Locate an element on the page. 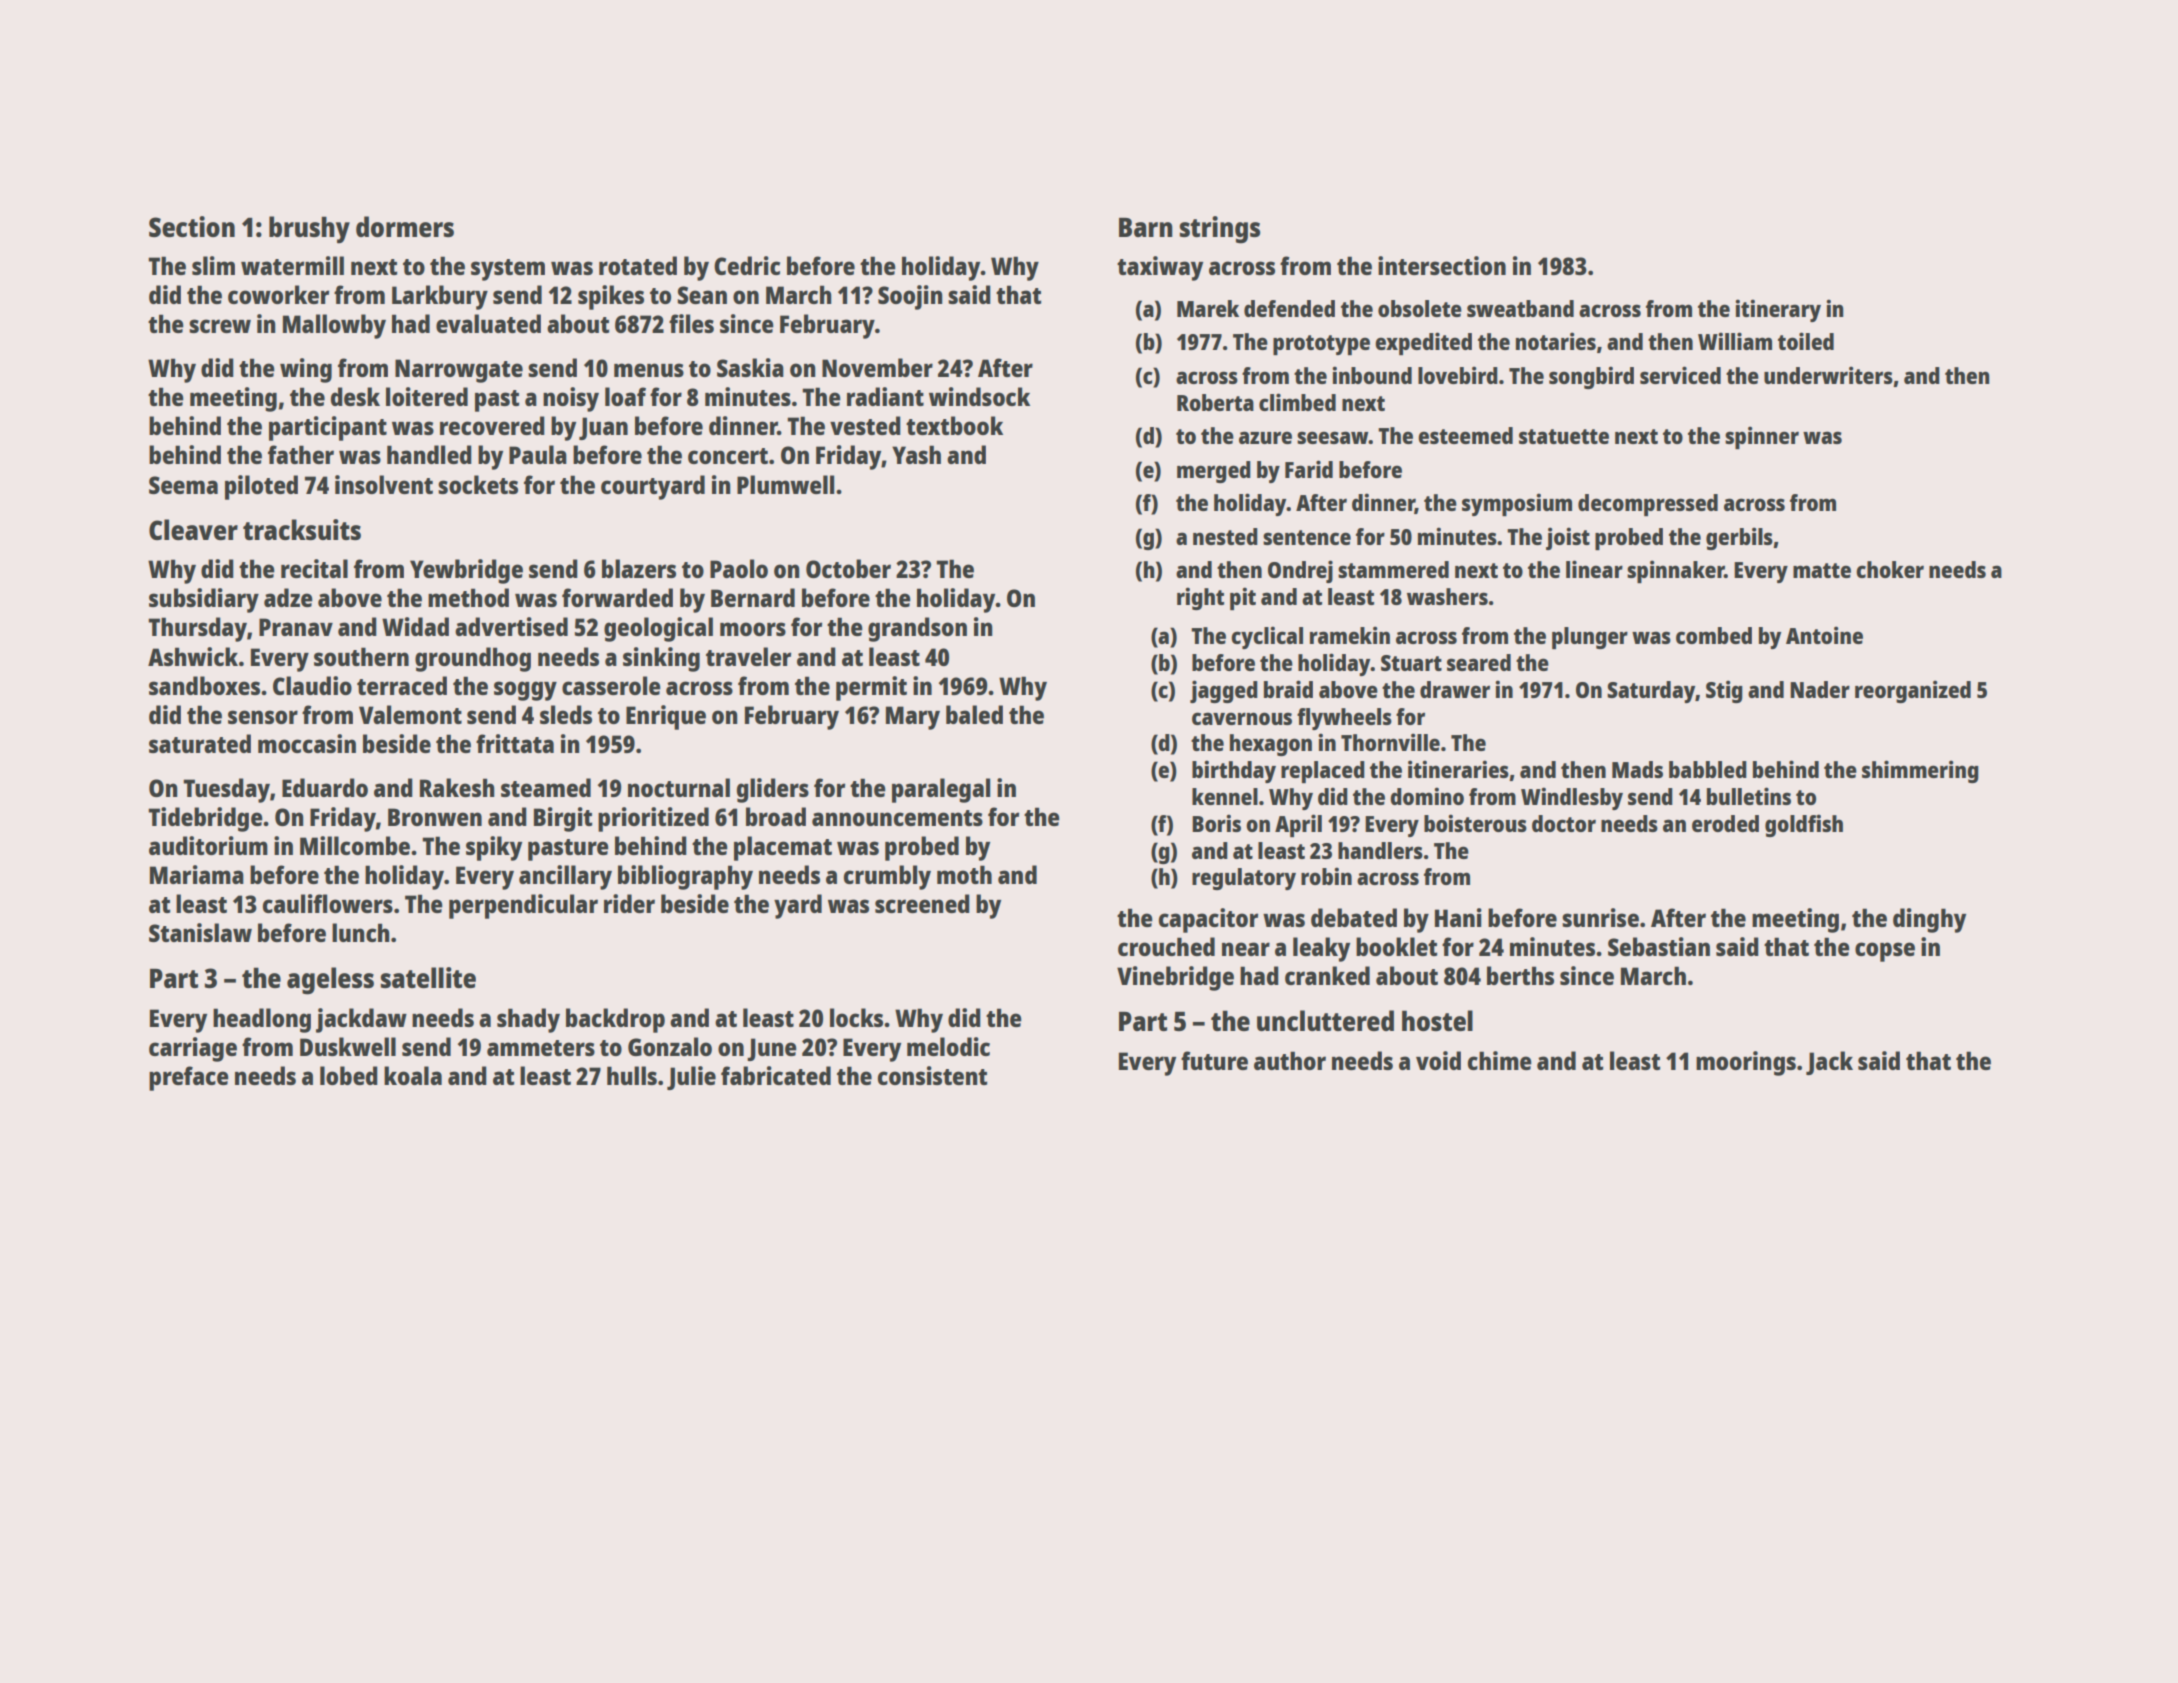  watermill is located at coordinates (292, 265).
